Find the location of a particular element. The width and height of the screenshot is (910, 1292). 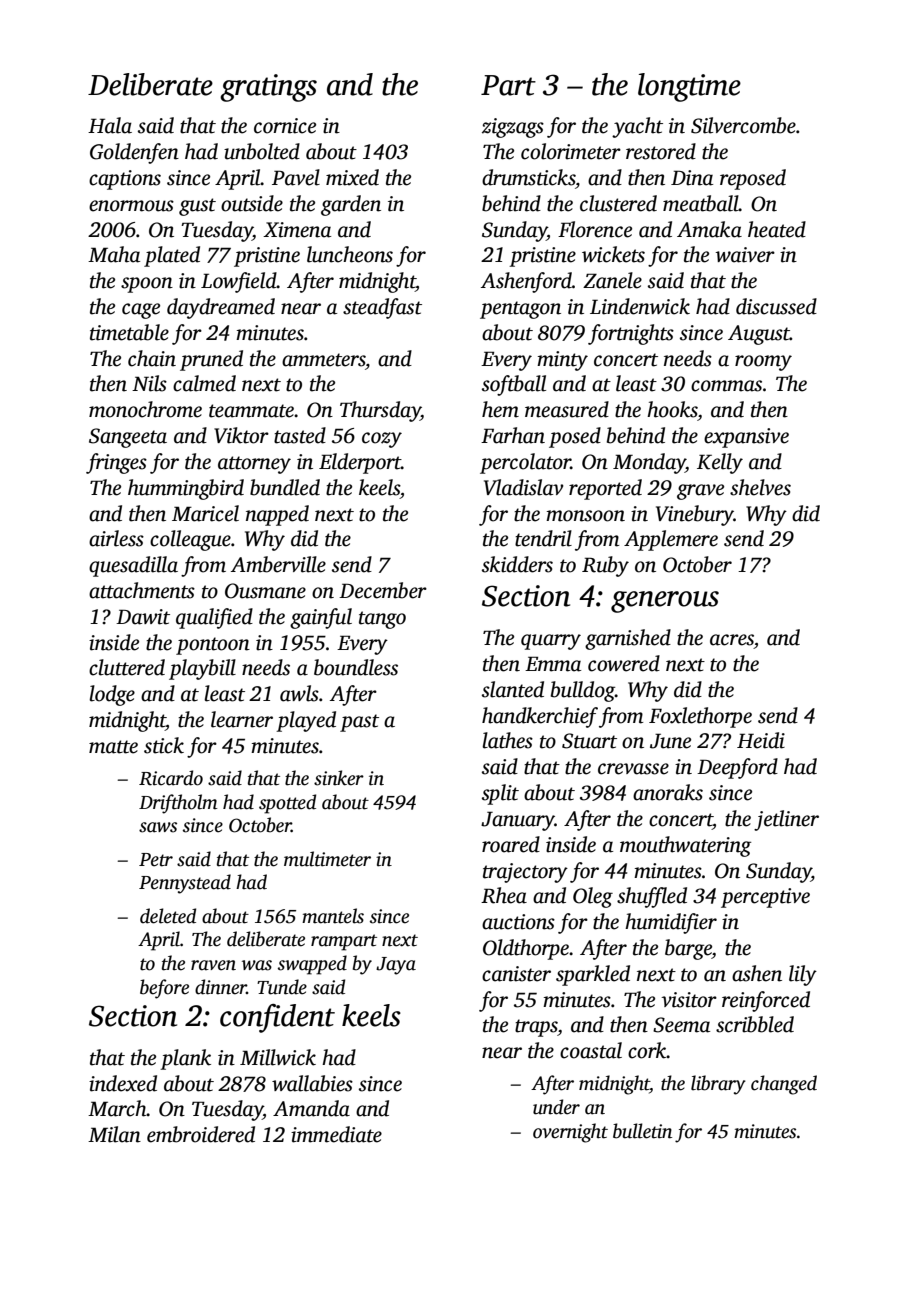

Oleg is located at coordinates (593, 897).
